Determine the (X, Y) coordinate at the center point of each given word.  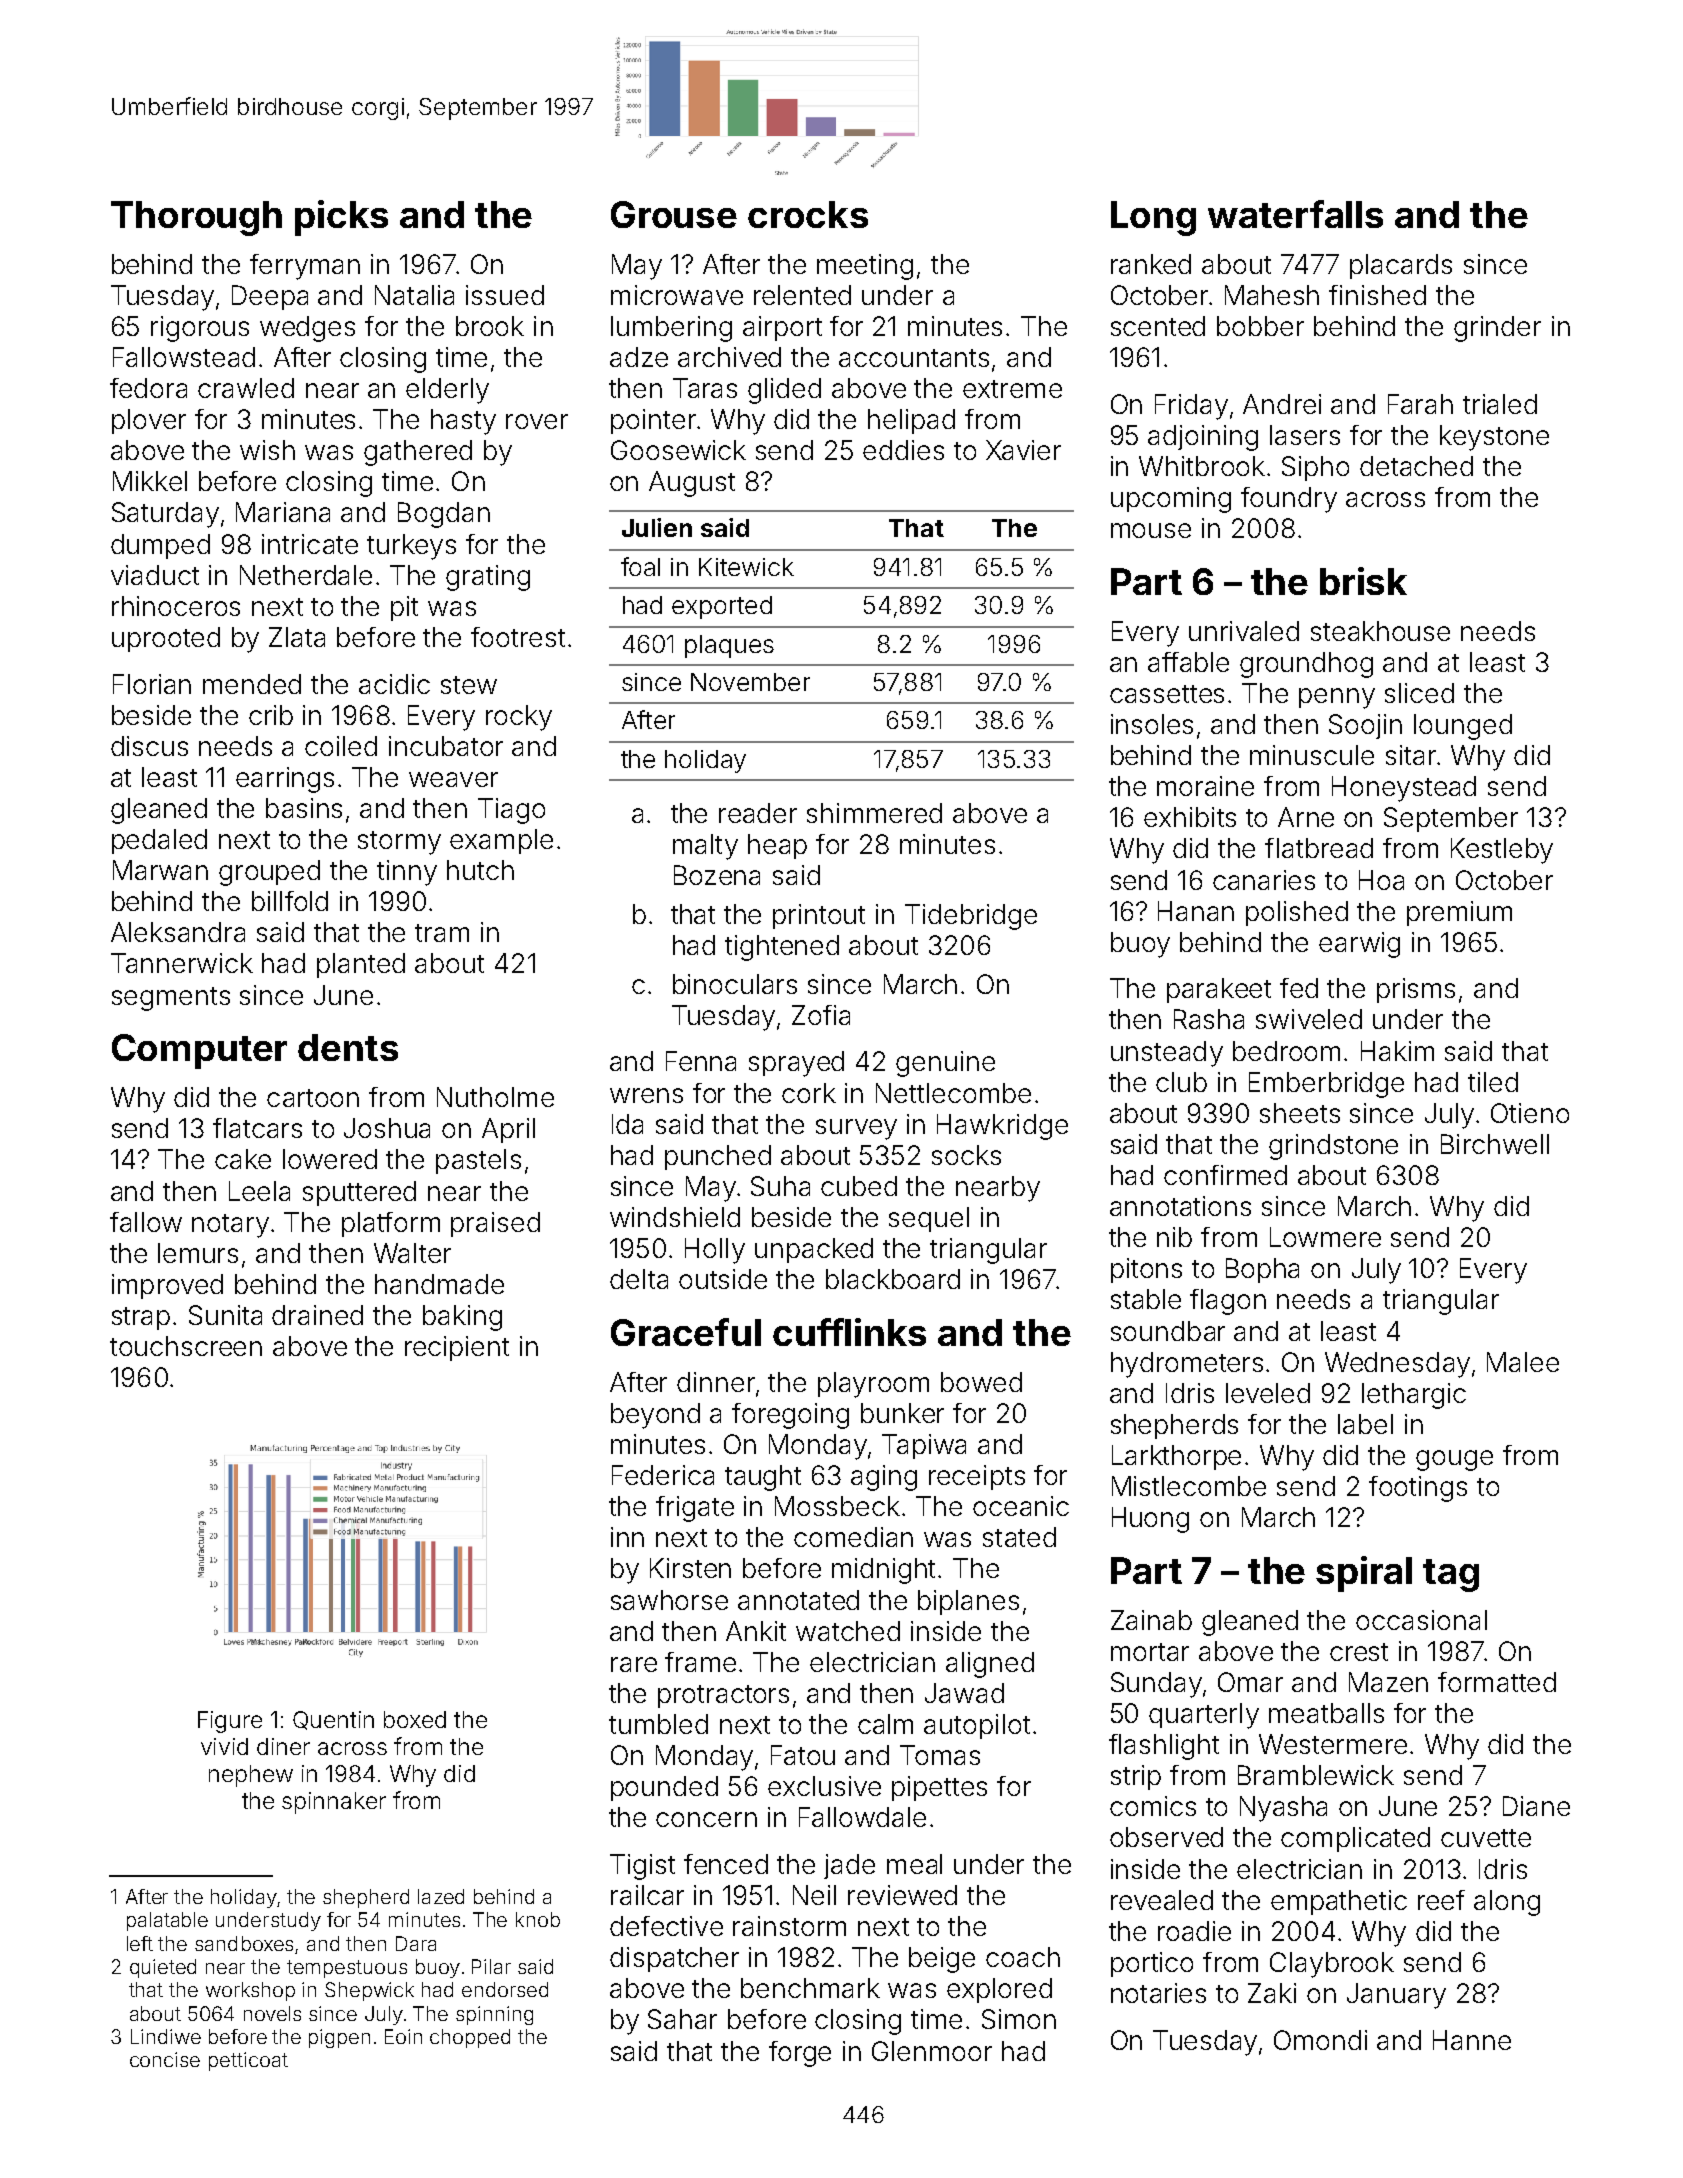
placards (1401, 266)
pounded (664, 1788)
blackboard (893, 1279)
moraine (1205, 786)
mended (252, 684)
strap (141, 1318)
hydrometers (1187, 1365)
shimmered (874, 813)
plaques (729, 646)
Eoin (403, 2036)
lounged (1463, 727)
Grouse (674, 214)
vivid (224, 1746)
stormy (399, 843)
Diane (1536, 1806)
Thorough (196, 218)
